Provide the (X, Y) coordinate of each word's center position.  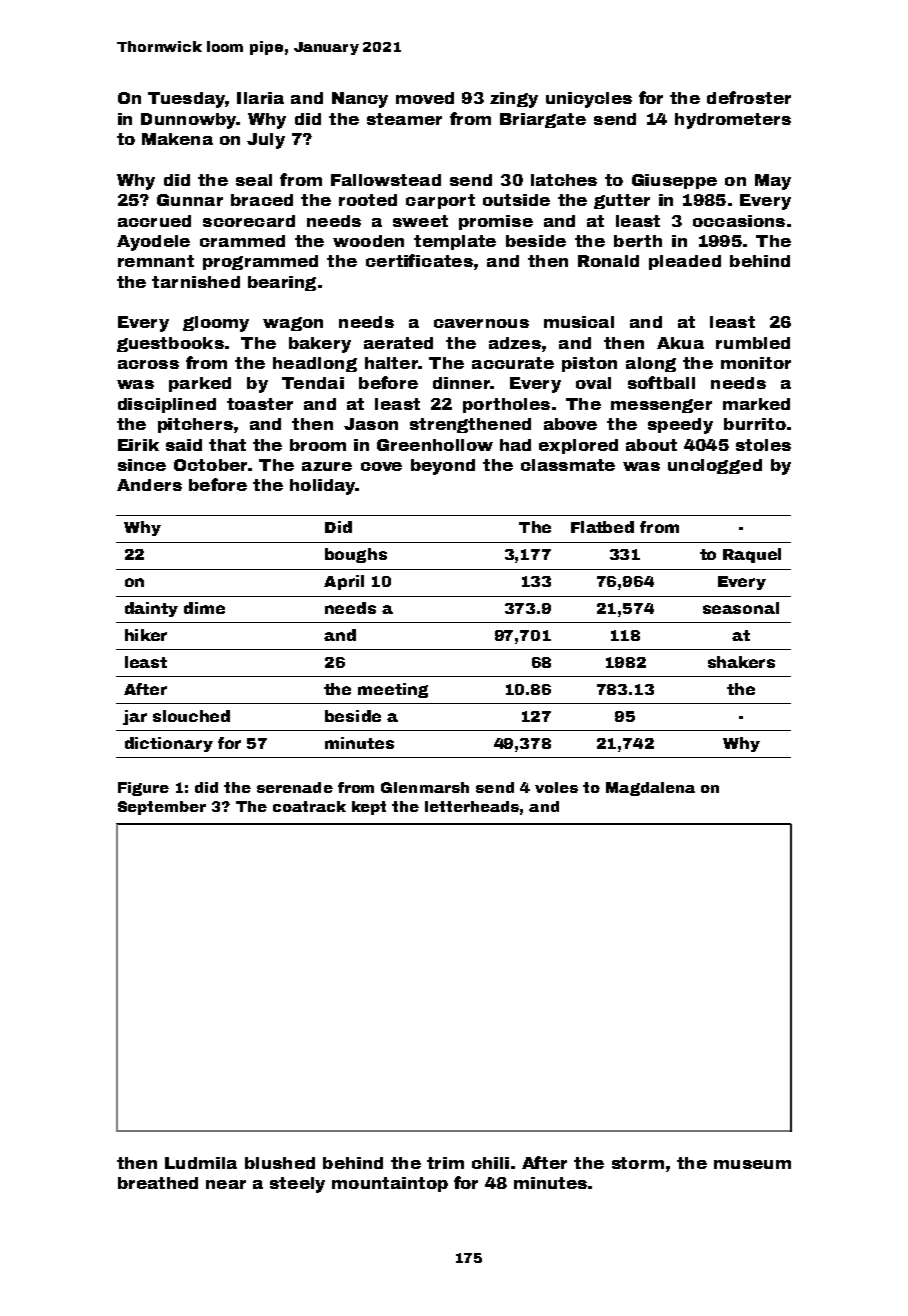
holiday (322, 487)
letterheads (472, 806)
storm (638, 1163)
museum (752, 1164)
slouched (191, 716)
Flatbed (602, 527)
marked (756, 404)
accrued (154, 221)
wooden (368, 241)
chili (490, 1163)
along (651, 364)
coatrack (309, 806)
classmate (568, 465)
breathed (158, 1183)
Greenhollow (435, 445)
